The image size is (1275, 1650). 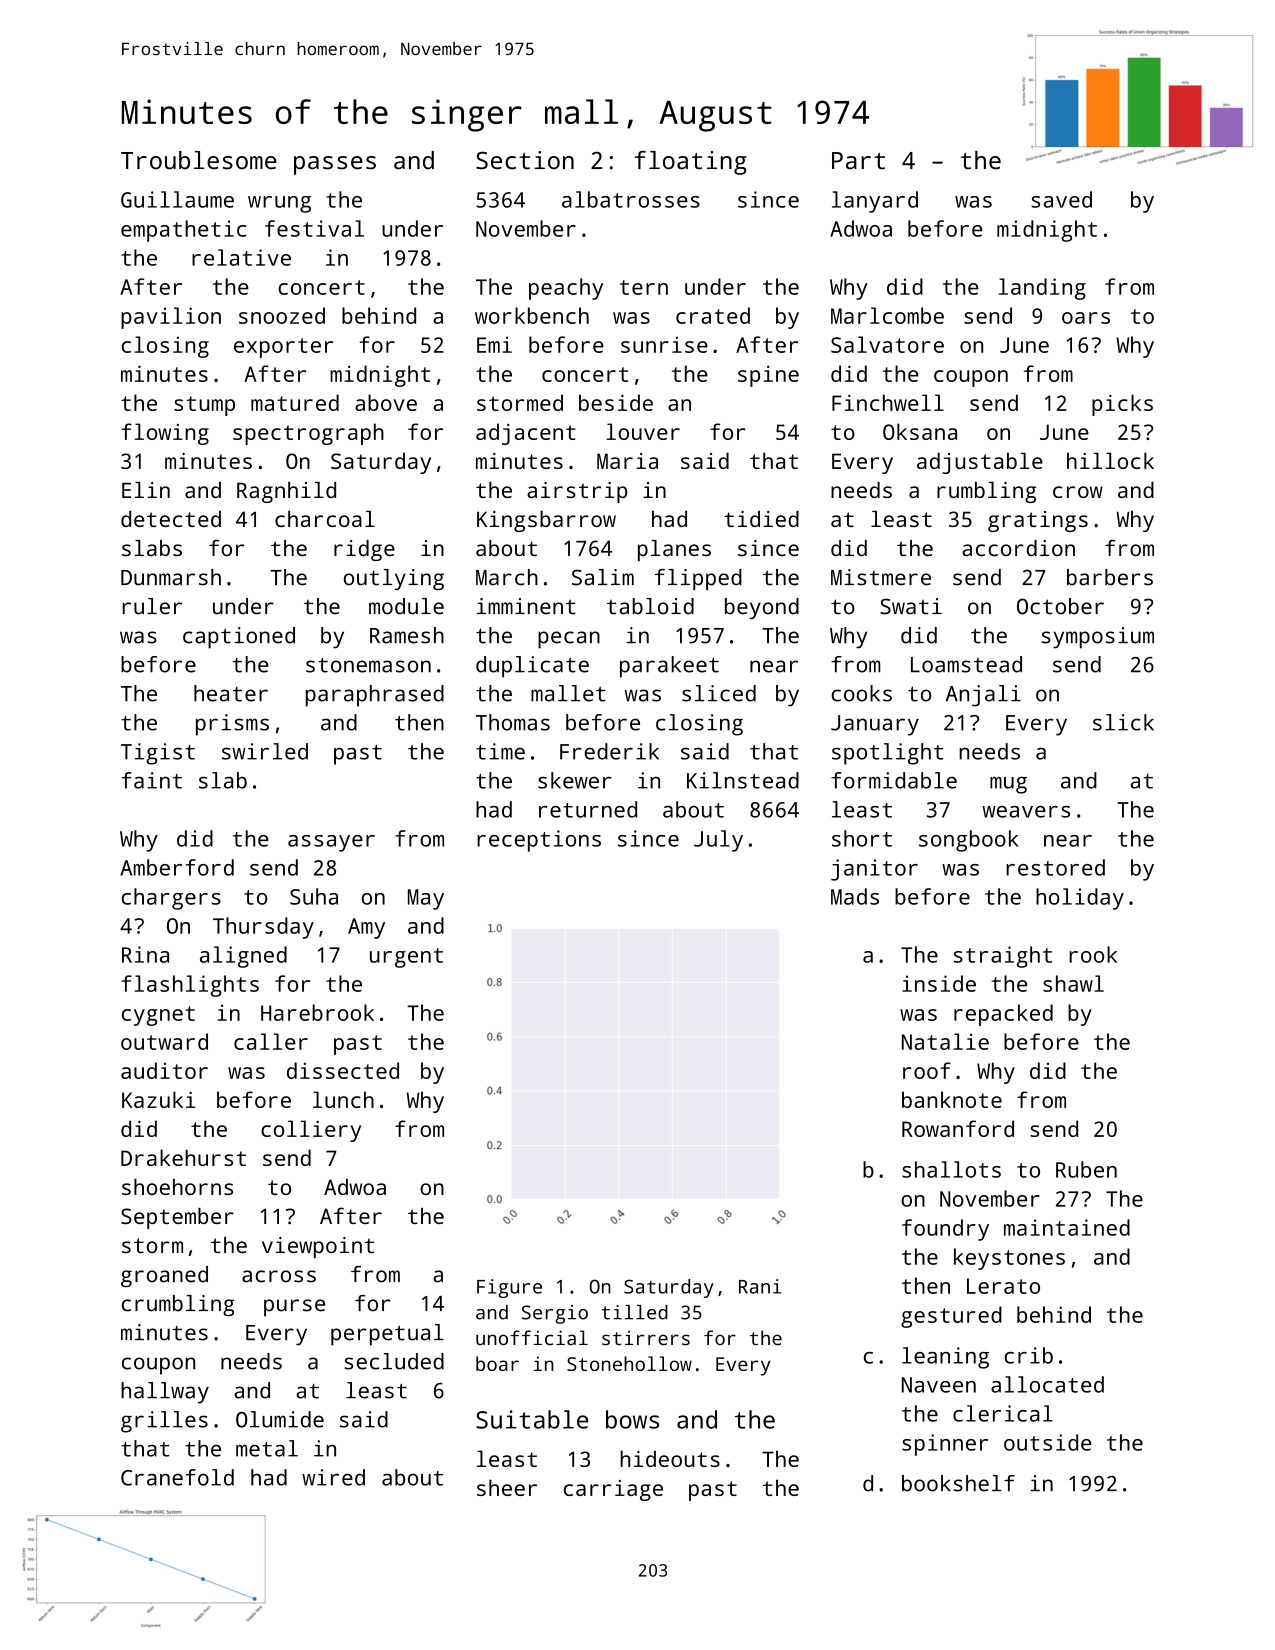 I want to click on Guillaume, so click(x=177, y=199).
